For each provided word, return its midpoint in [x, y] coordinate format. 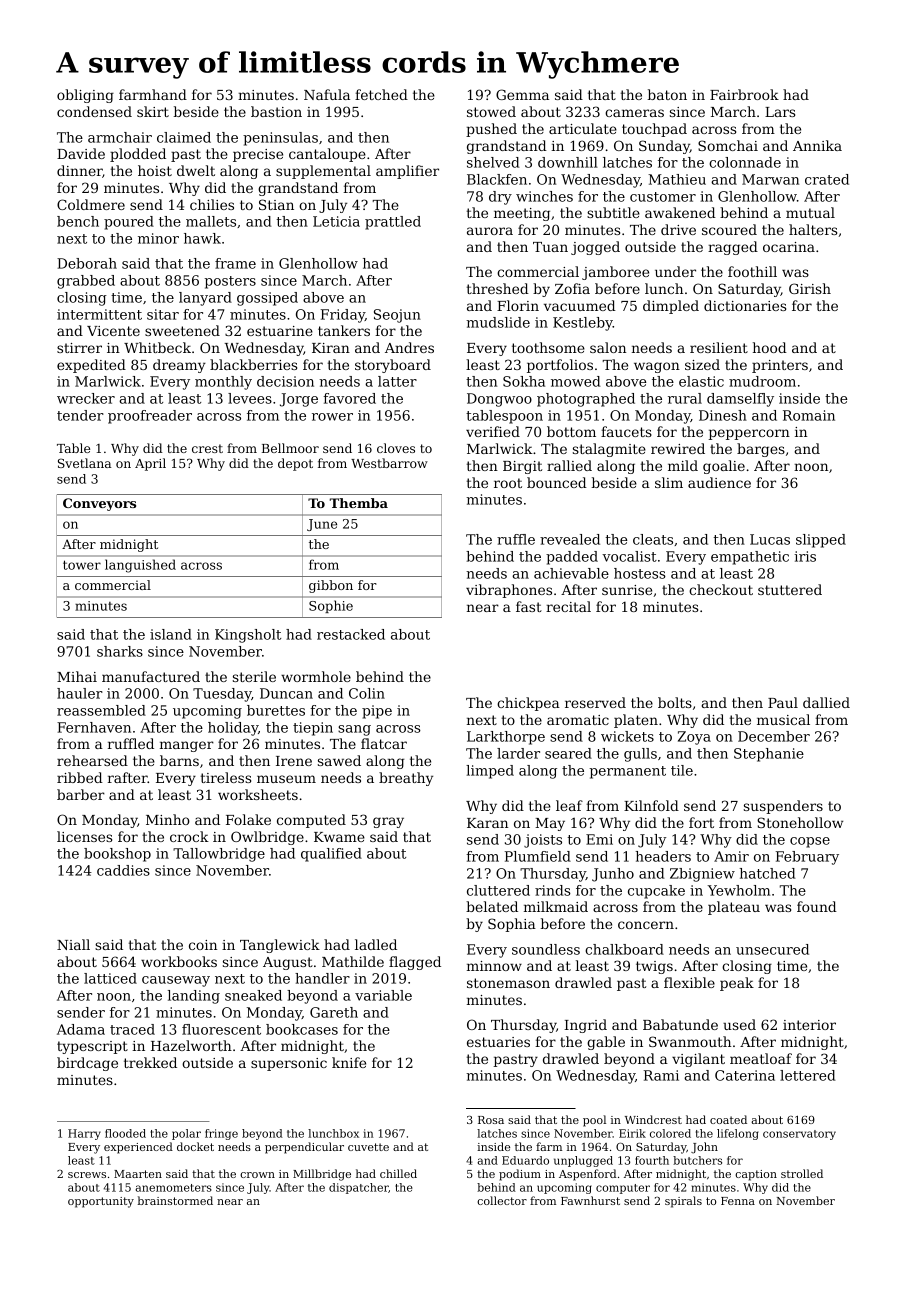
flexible [689, 982]
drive [678, 229]
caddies [123, 870]
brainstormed [175, 1200]
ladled [376, 944]
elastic [701, 381]
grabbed [86, 282]
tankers [344, 330]
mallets [211, 221]
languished [140, 566]
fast [529, 606]
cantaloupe [327, 155]
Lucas [770, 539]
